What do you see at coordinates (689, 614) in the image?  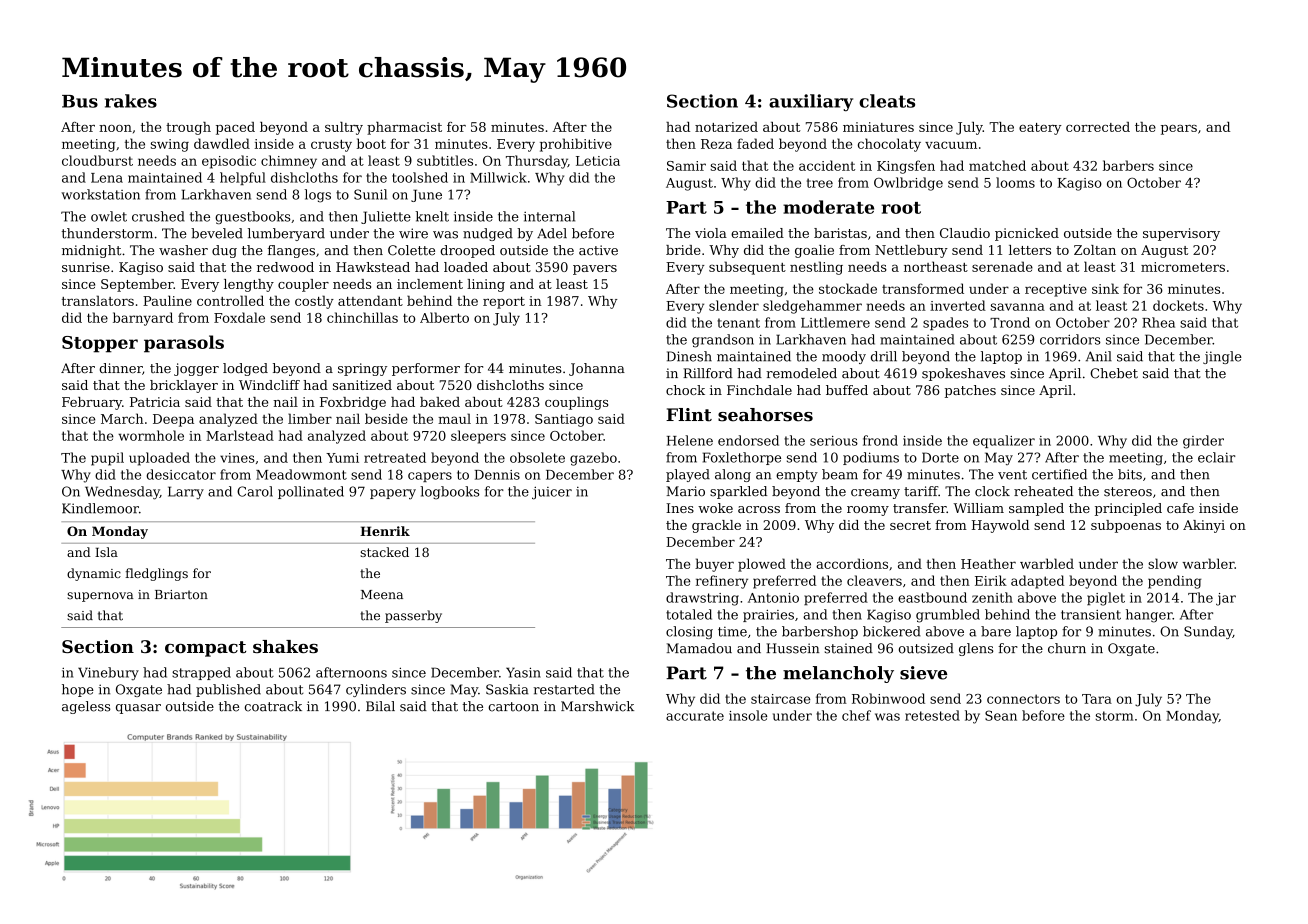 I see `totaled` at bounding box center [689, 614].
